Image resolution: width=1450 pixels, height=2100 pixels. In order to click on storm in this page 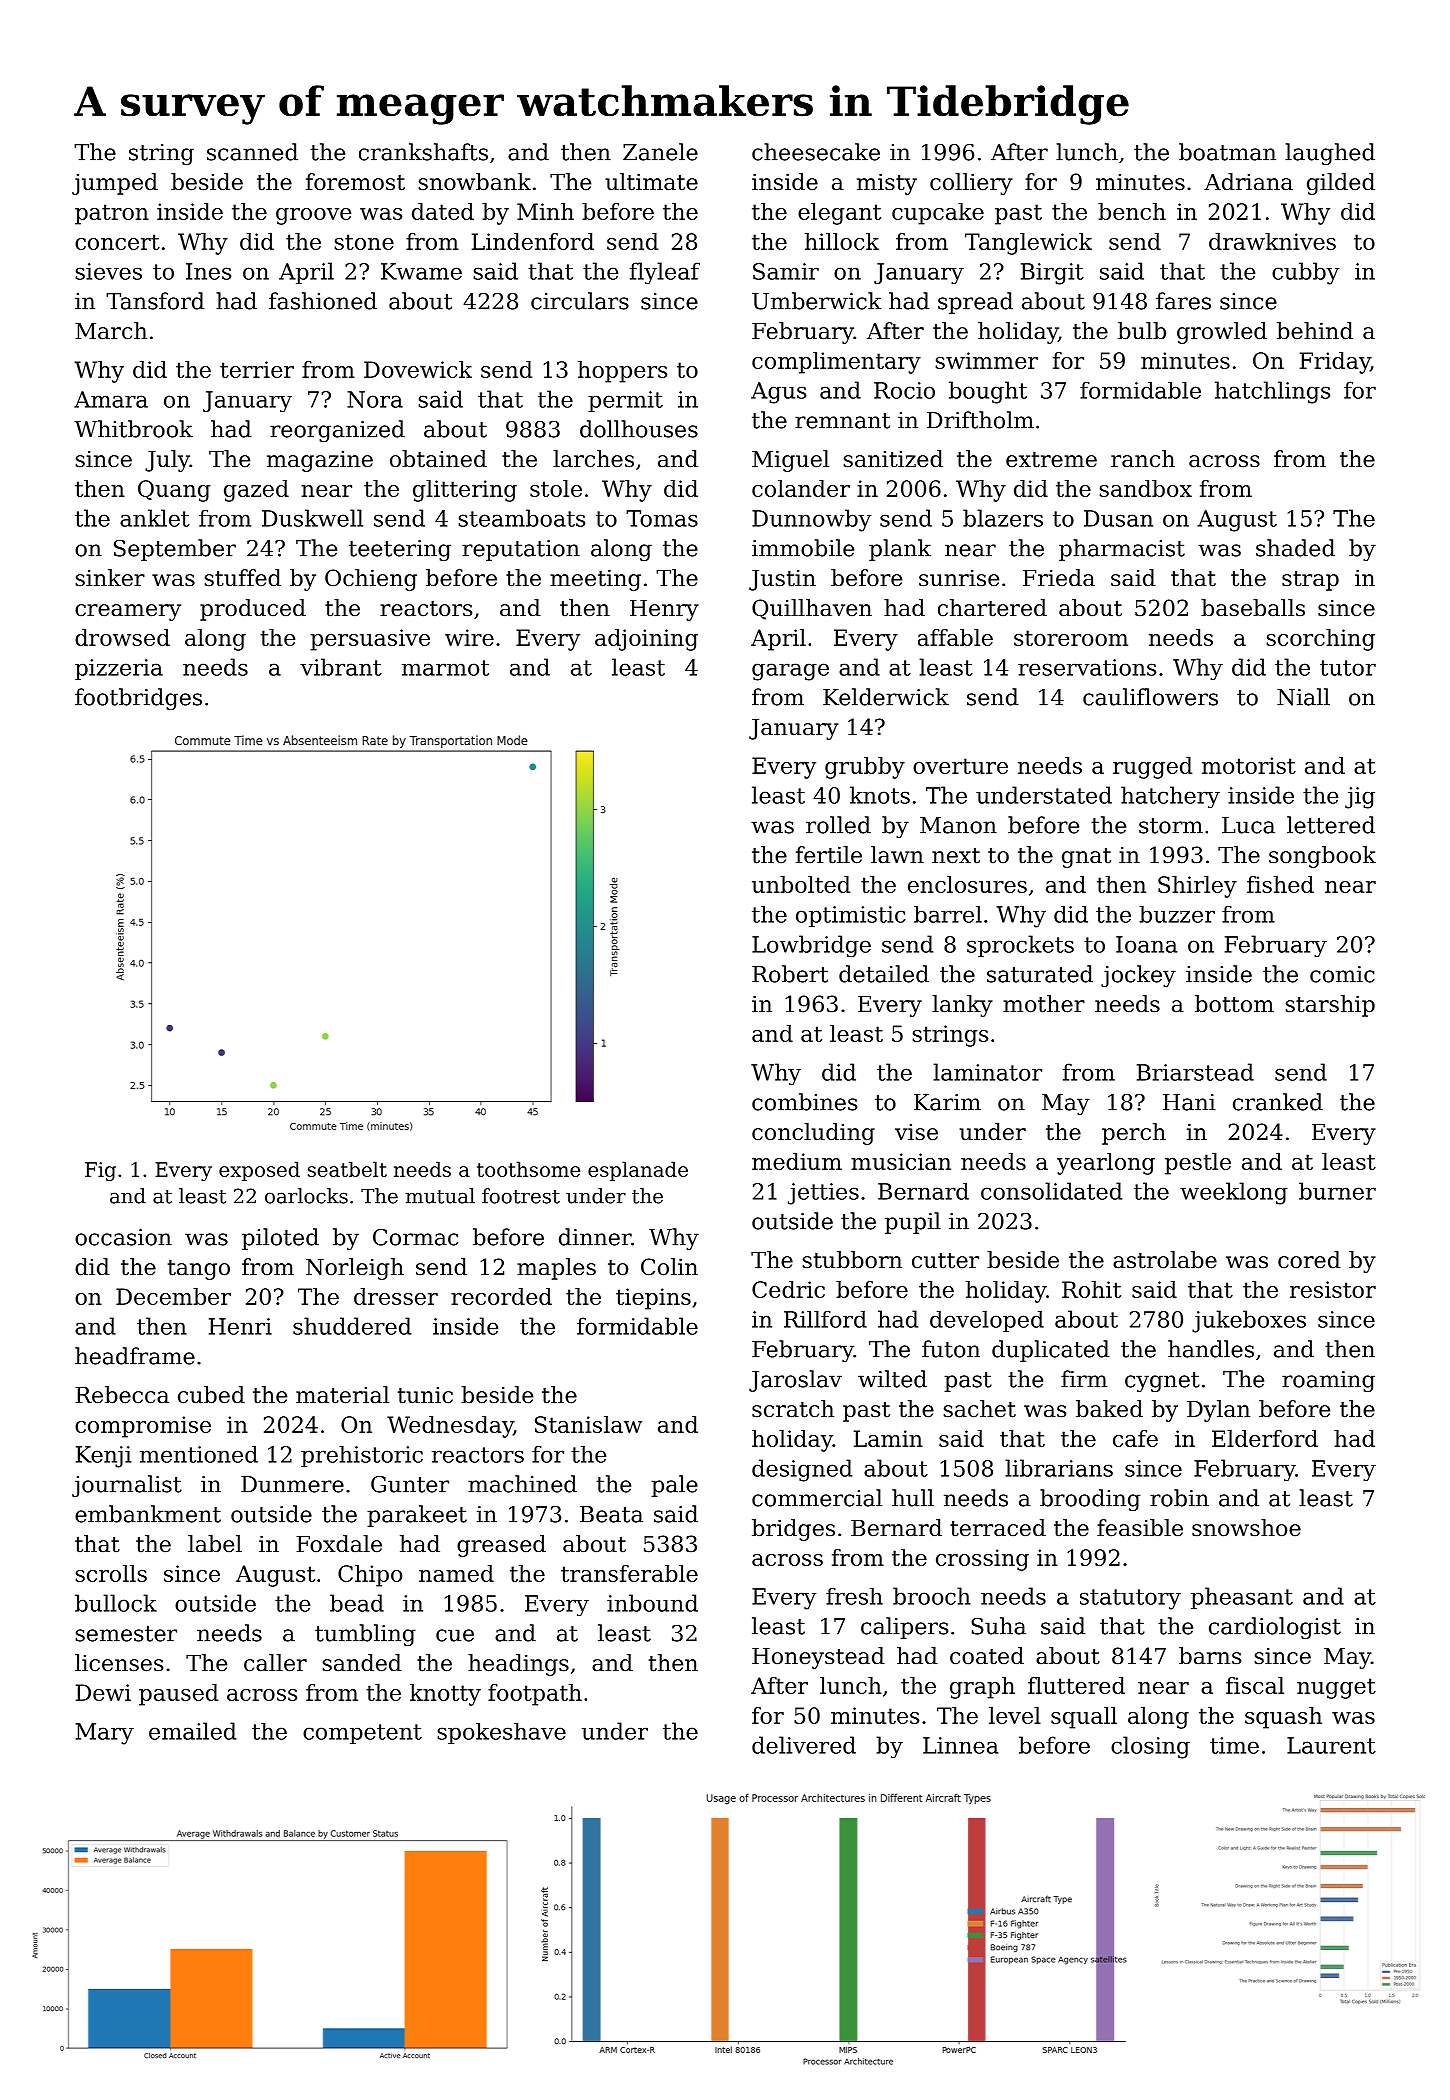, I will do `click(1171, 826)`.
